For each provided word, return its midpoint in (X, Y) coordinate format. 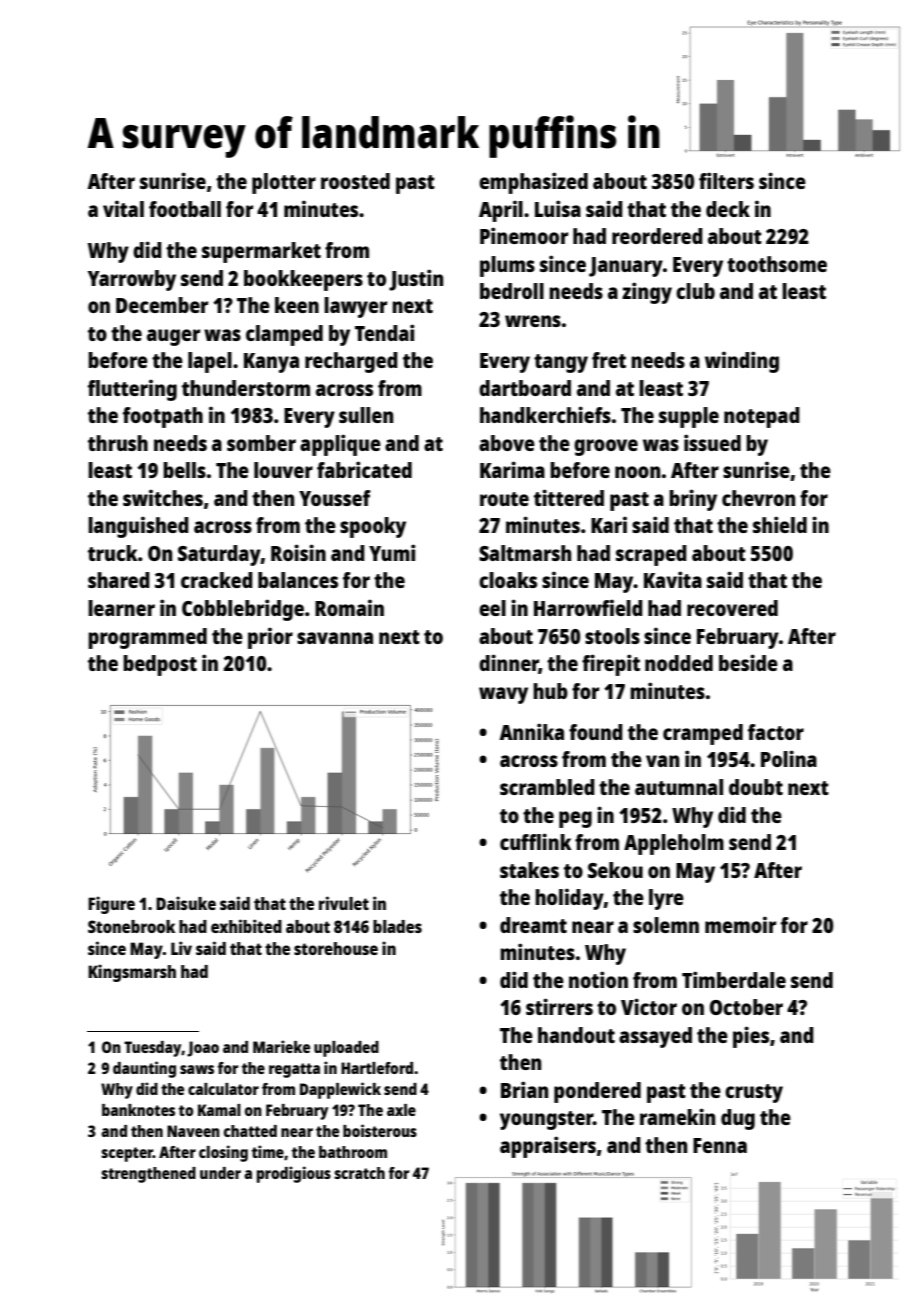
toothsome (777, 264)
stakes (529, 870)
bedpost (160, 665)
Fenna (720, 1145)
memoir (740, 924)
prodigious (294, 1174)
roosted (355, 181)
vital (123, 208)
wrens (533, 321)
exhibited (246, 926)
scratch (359, 1173)
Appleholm (674, 844)
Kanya (271, 363)
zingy (647, 293)
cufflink (536, 841)
